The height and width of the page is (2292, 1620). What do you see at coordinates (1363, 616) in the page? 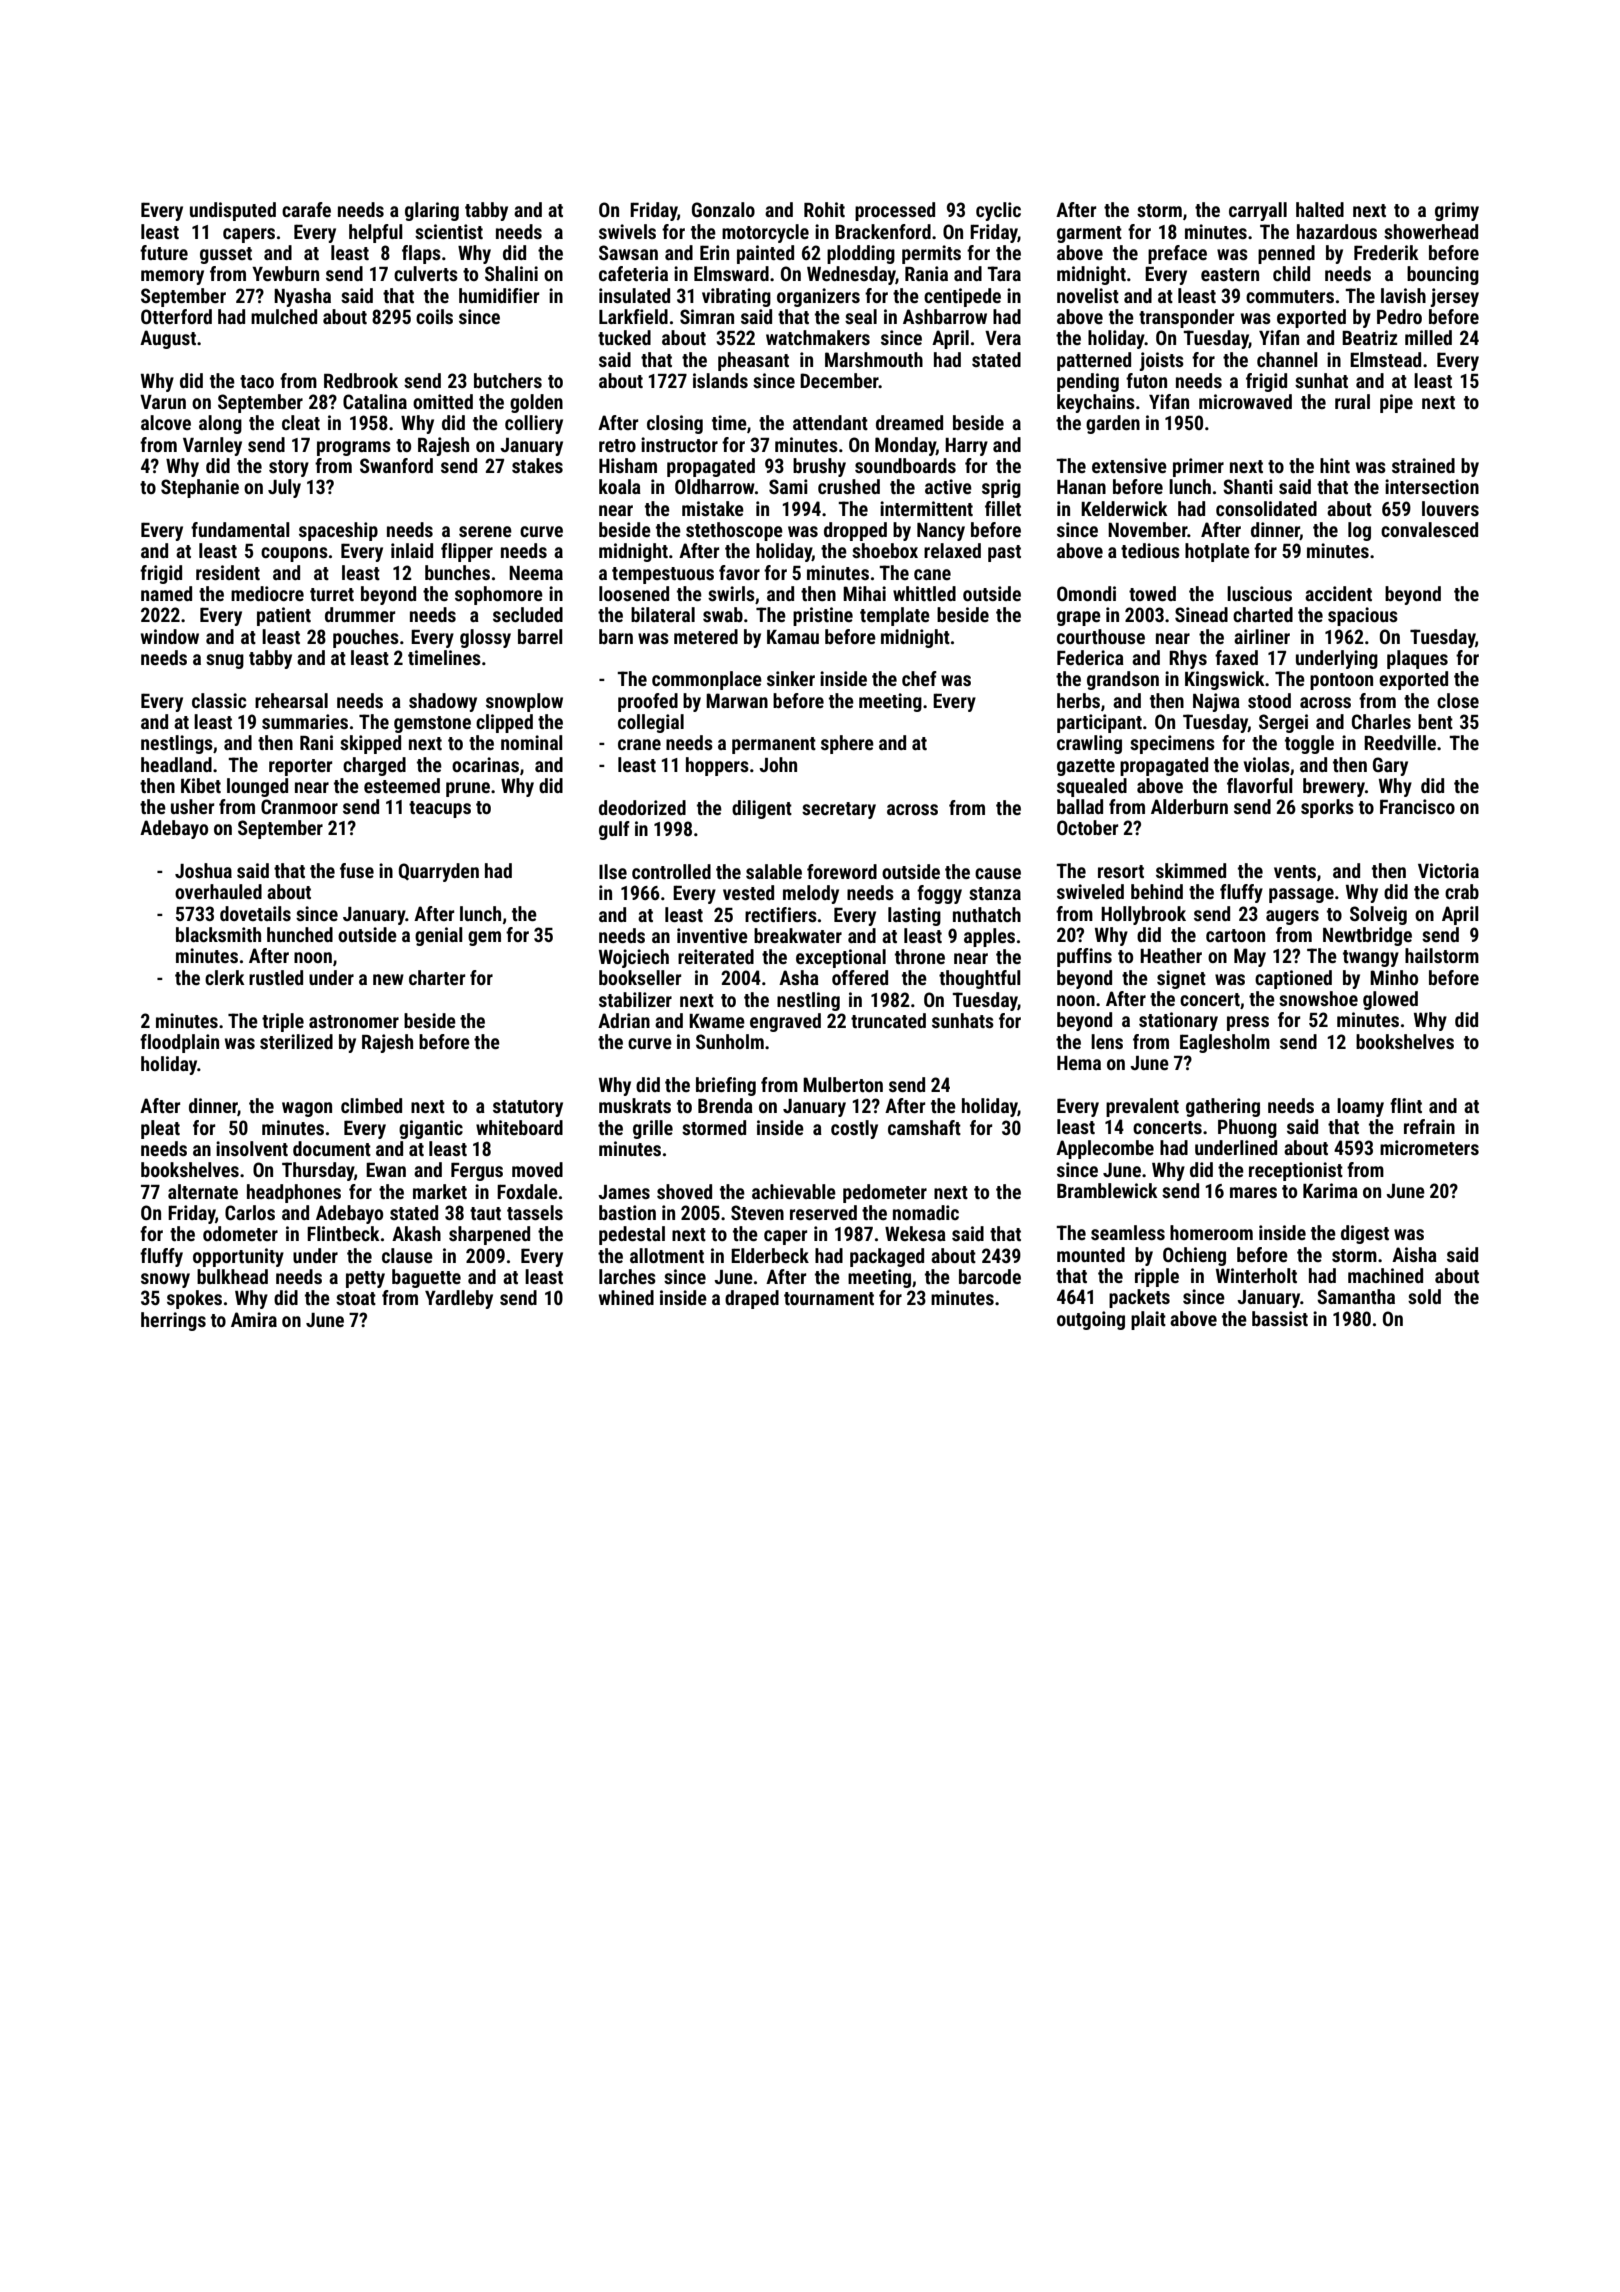
I see `spacious` at bounding box center [1363, 616].
